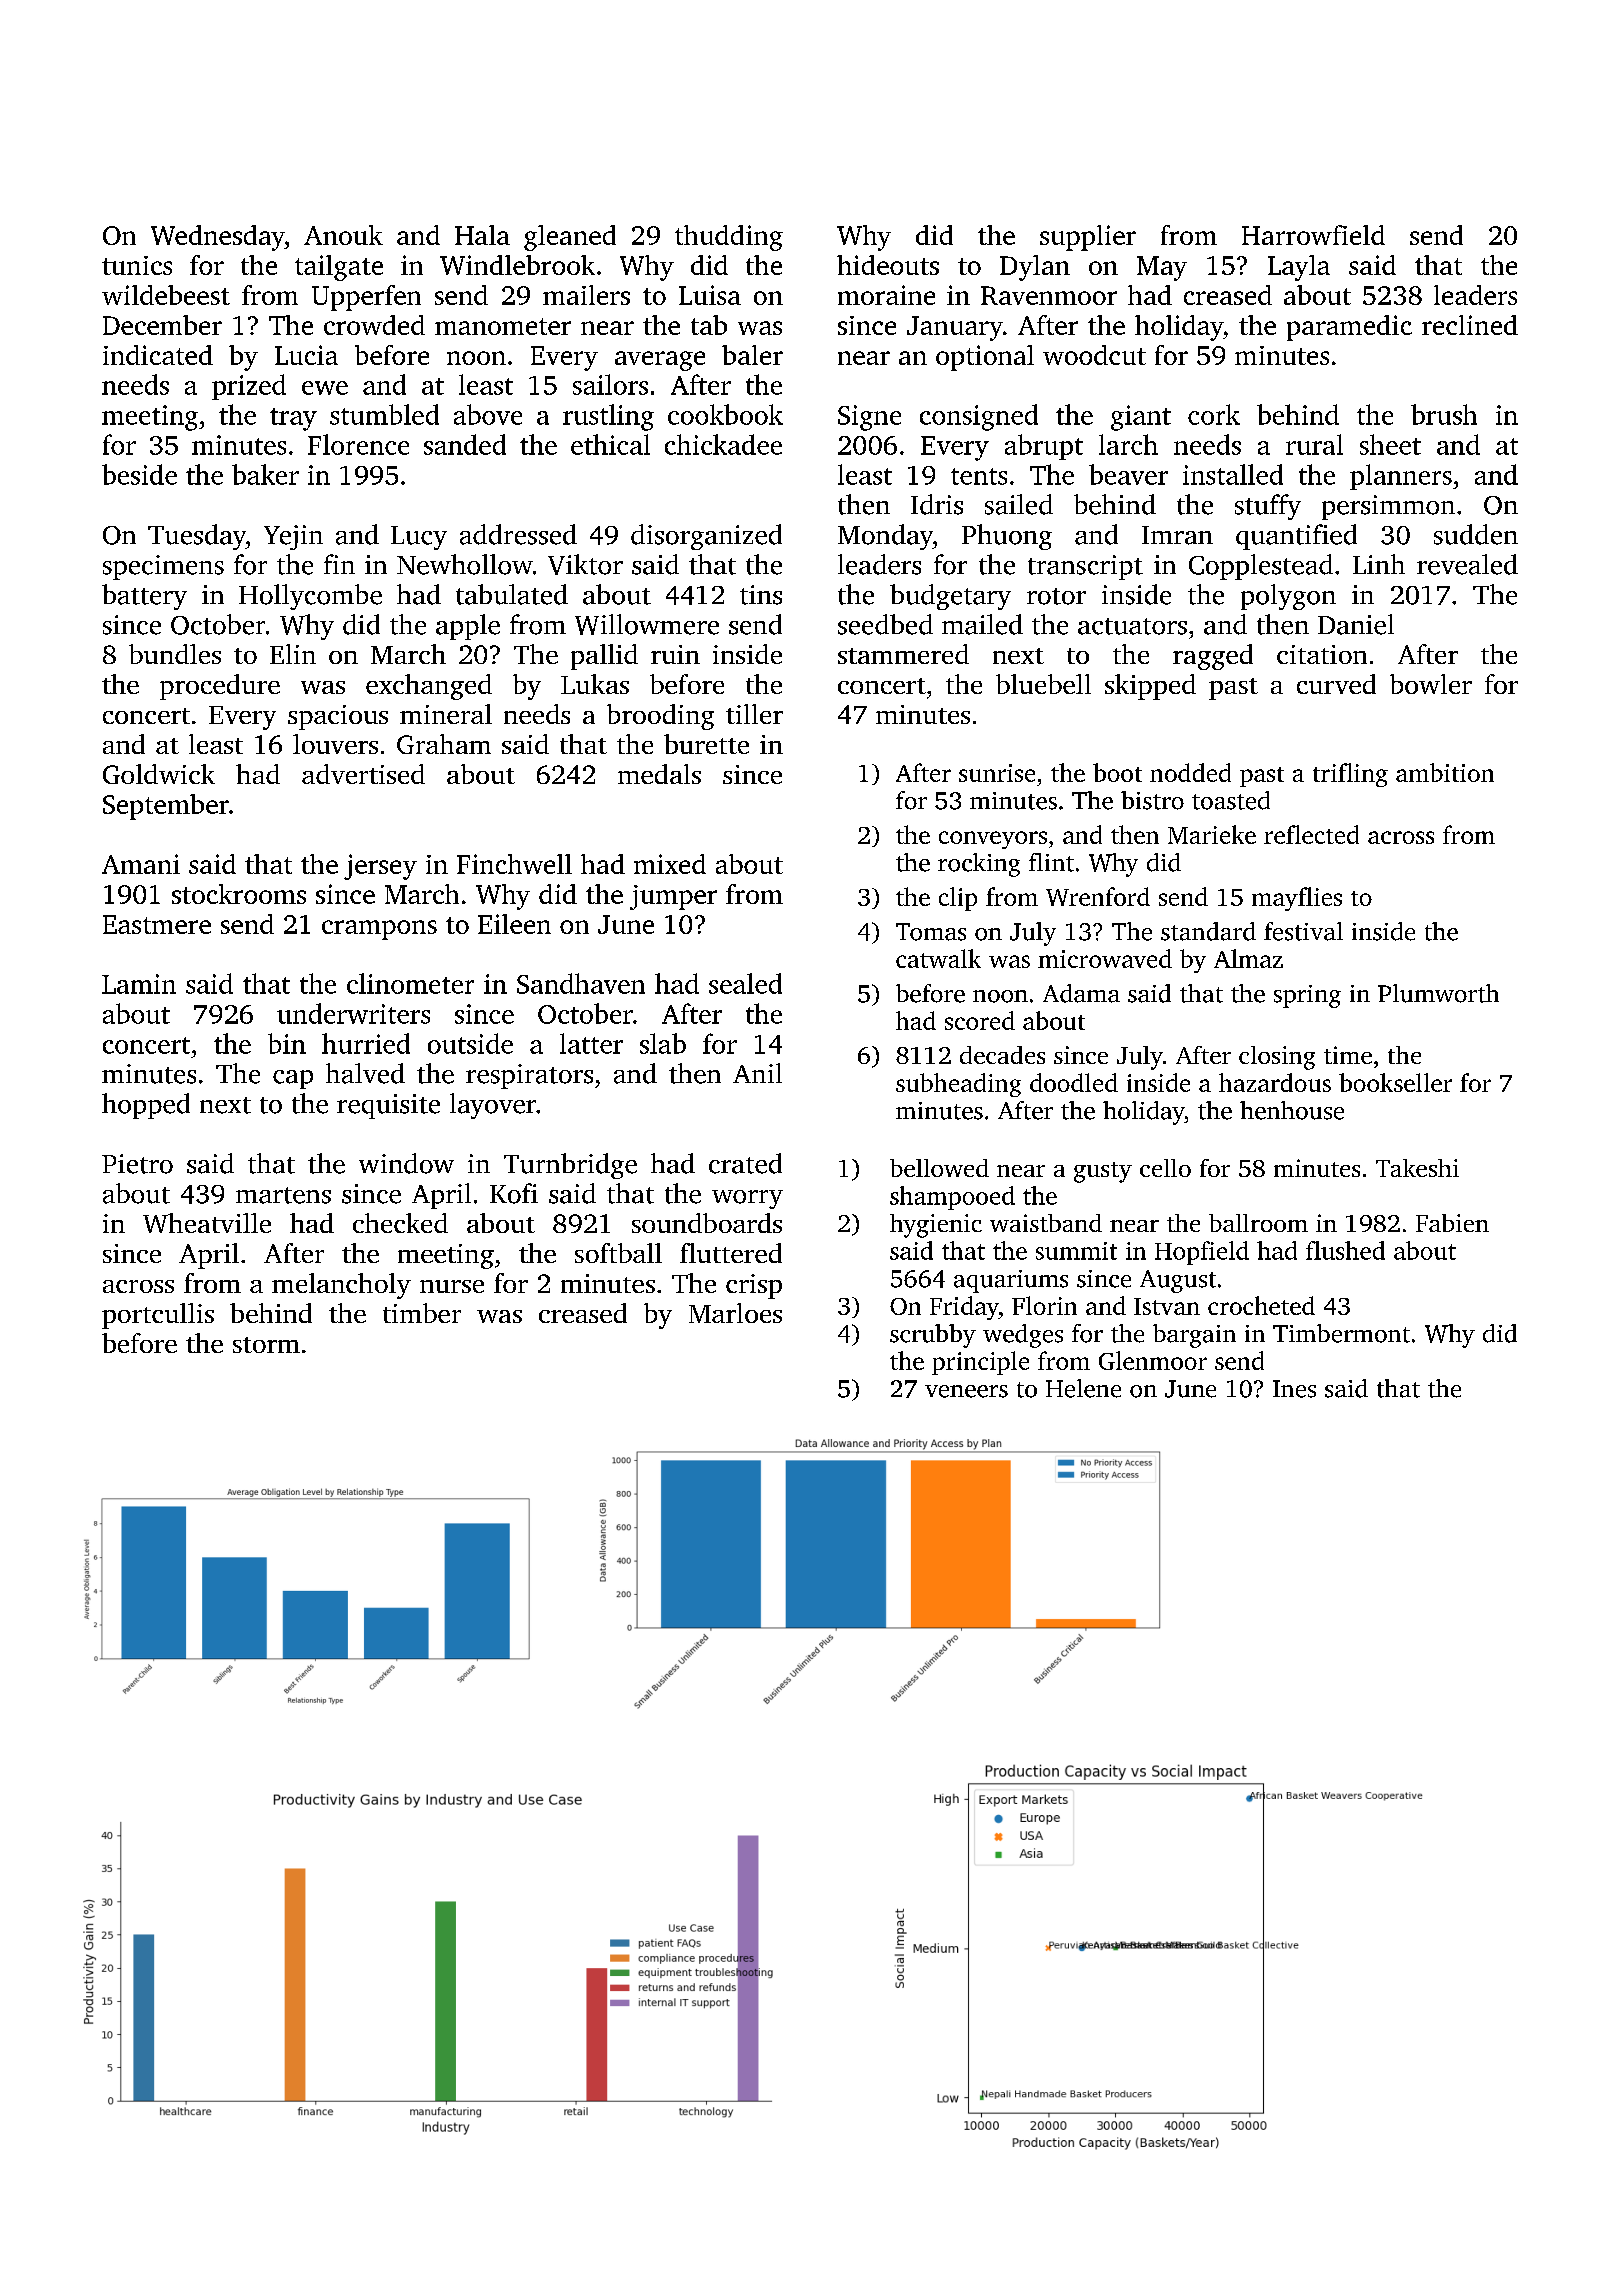 This screenshot has height=2292, width=1620. Describe the element at coordinates (1336, 684) in the screenshot. I see `curved` at that location.
